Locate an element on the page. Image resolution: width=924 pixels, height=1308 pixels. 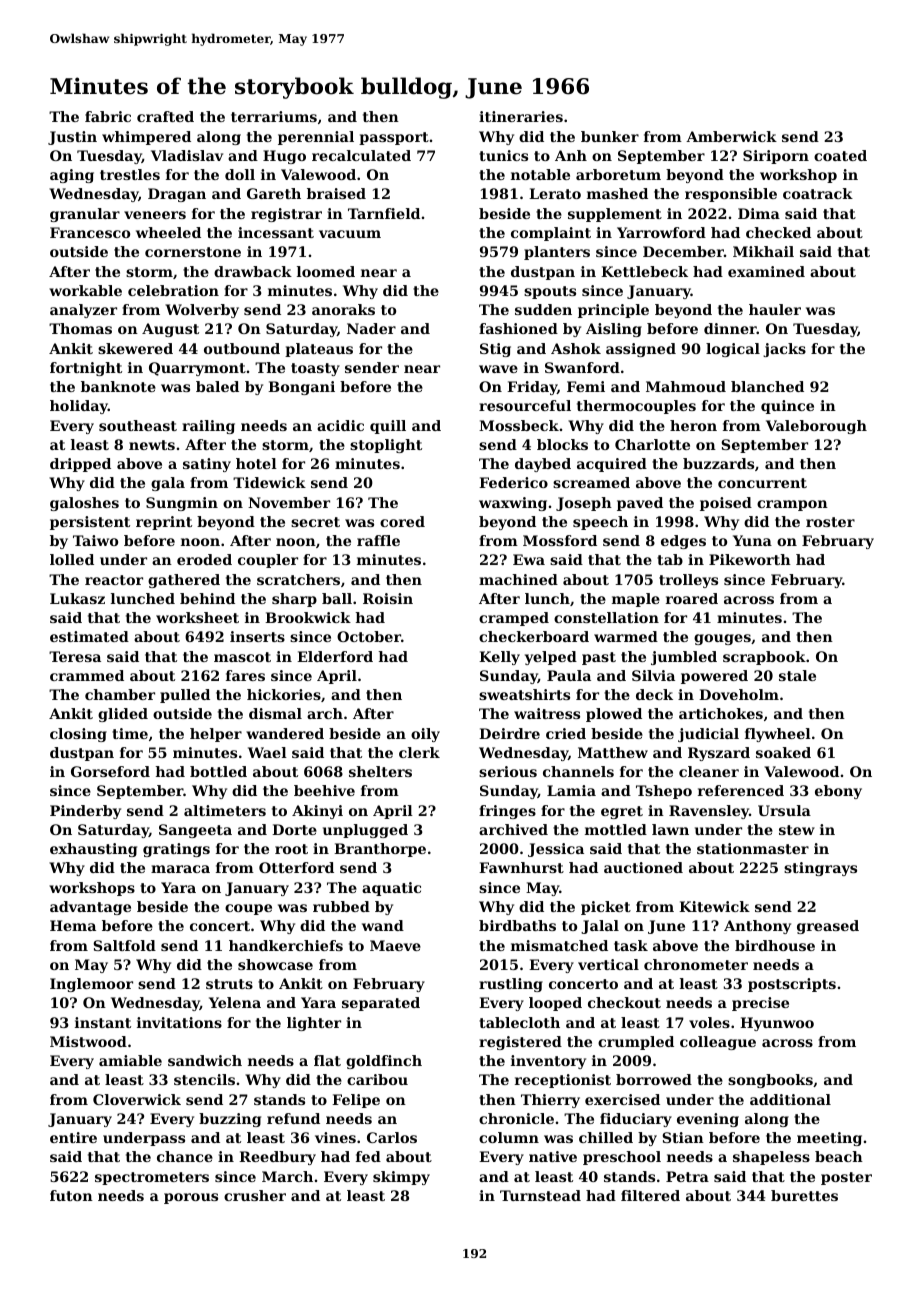
Pikeworth is located at coordinates (750, 559).
